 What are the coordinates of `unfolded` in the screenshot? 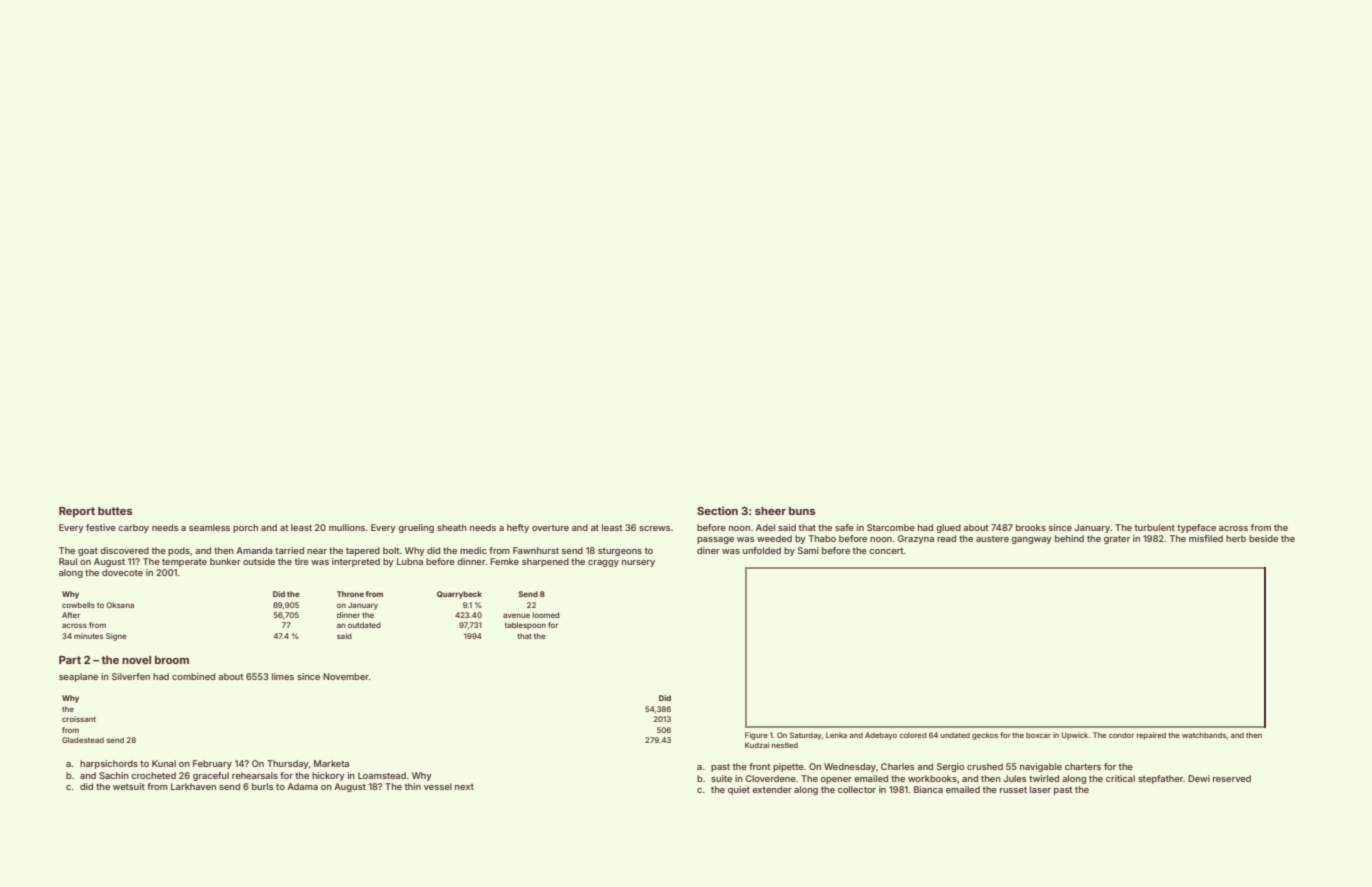 It's located at (762, 550).
